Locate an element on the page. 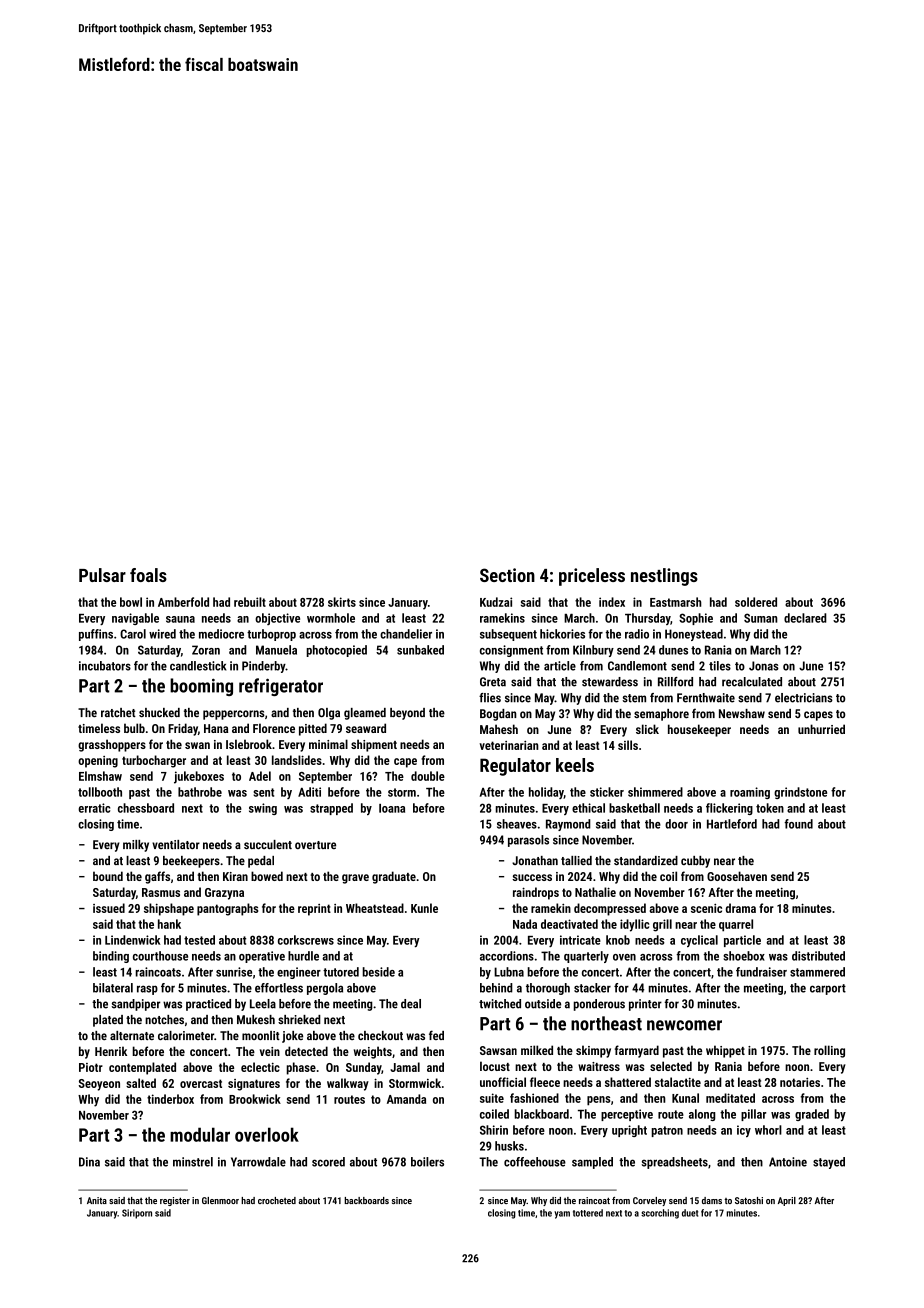 This page has height=1308, width=924. swing is located at coordinates (263, 809).
